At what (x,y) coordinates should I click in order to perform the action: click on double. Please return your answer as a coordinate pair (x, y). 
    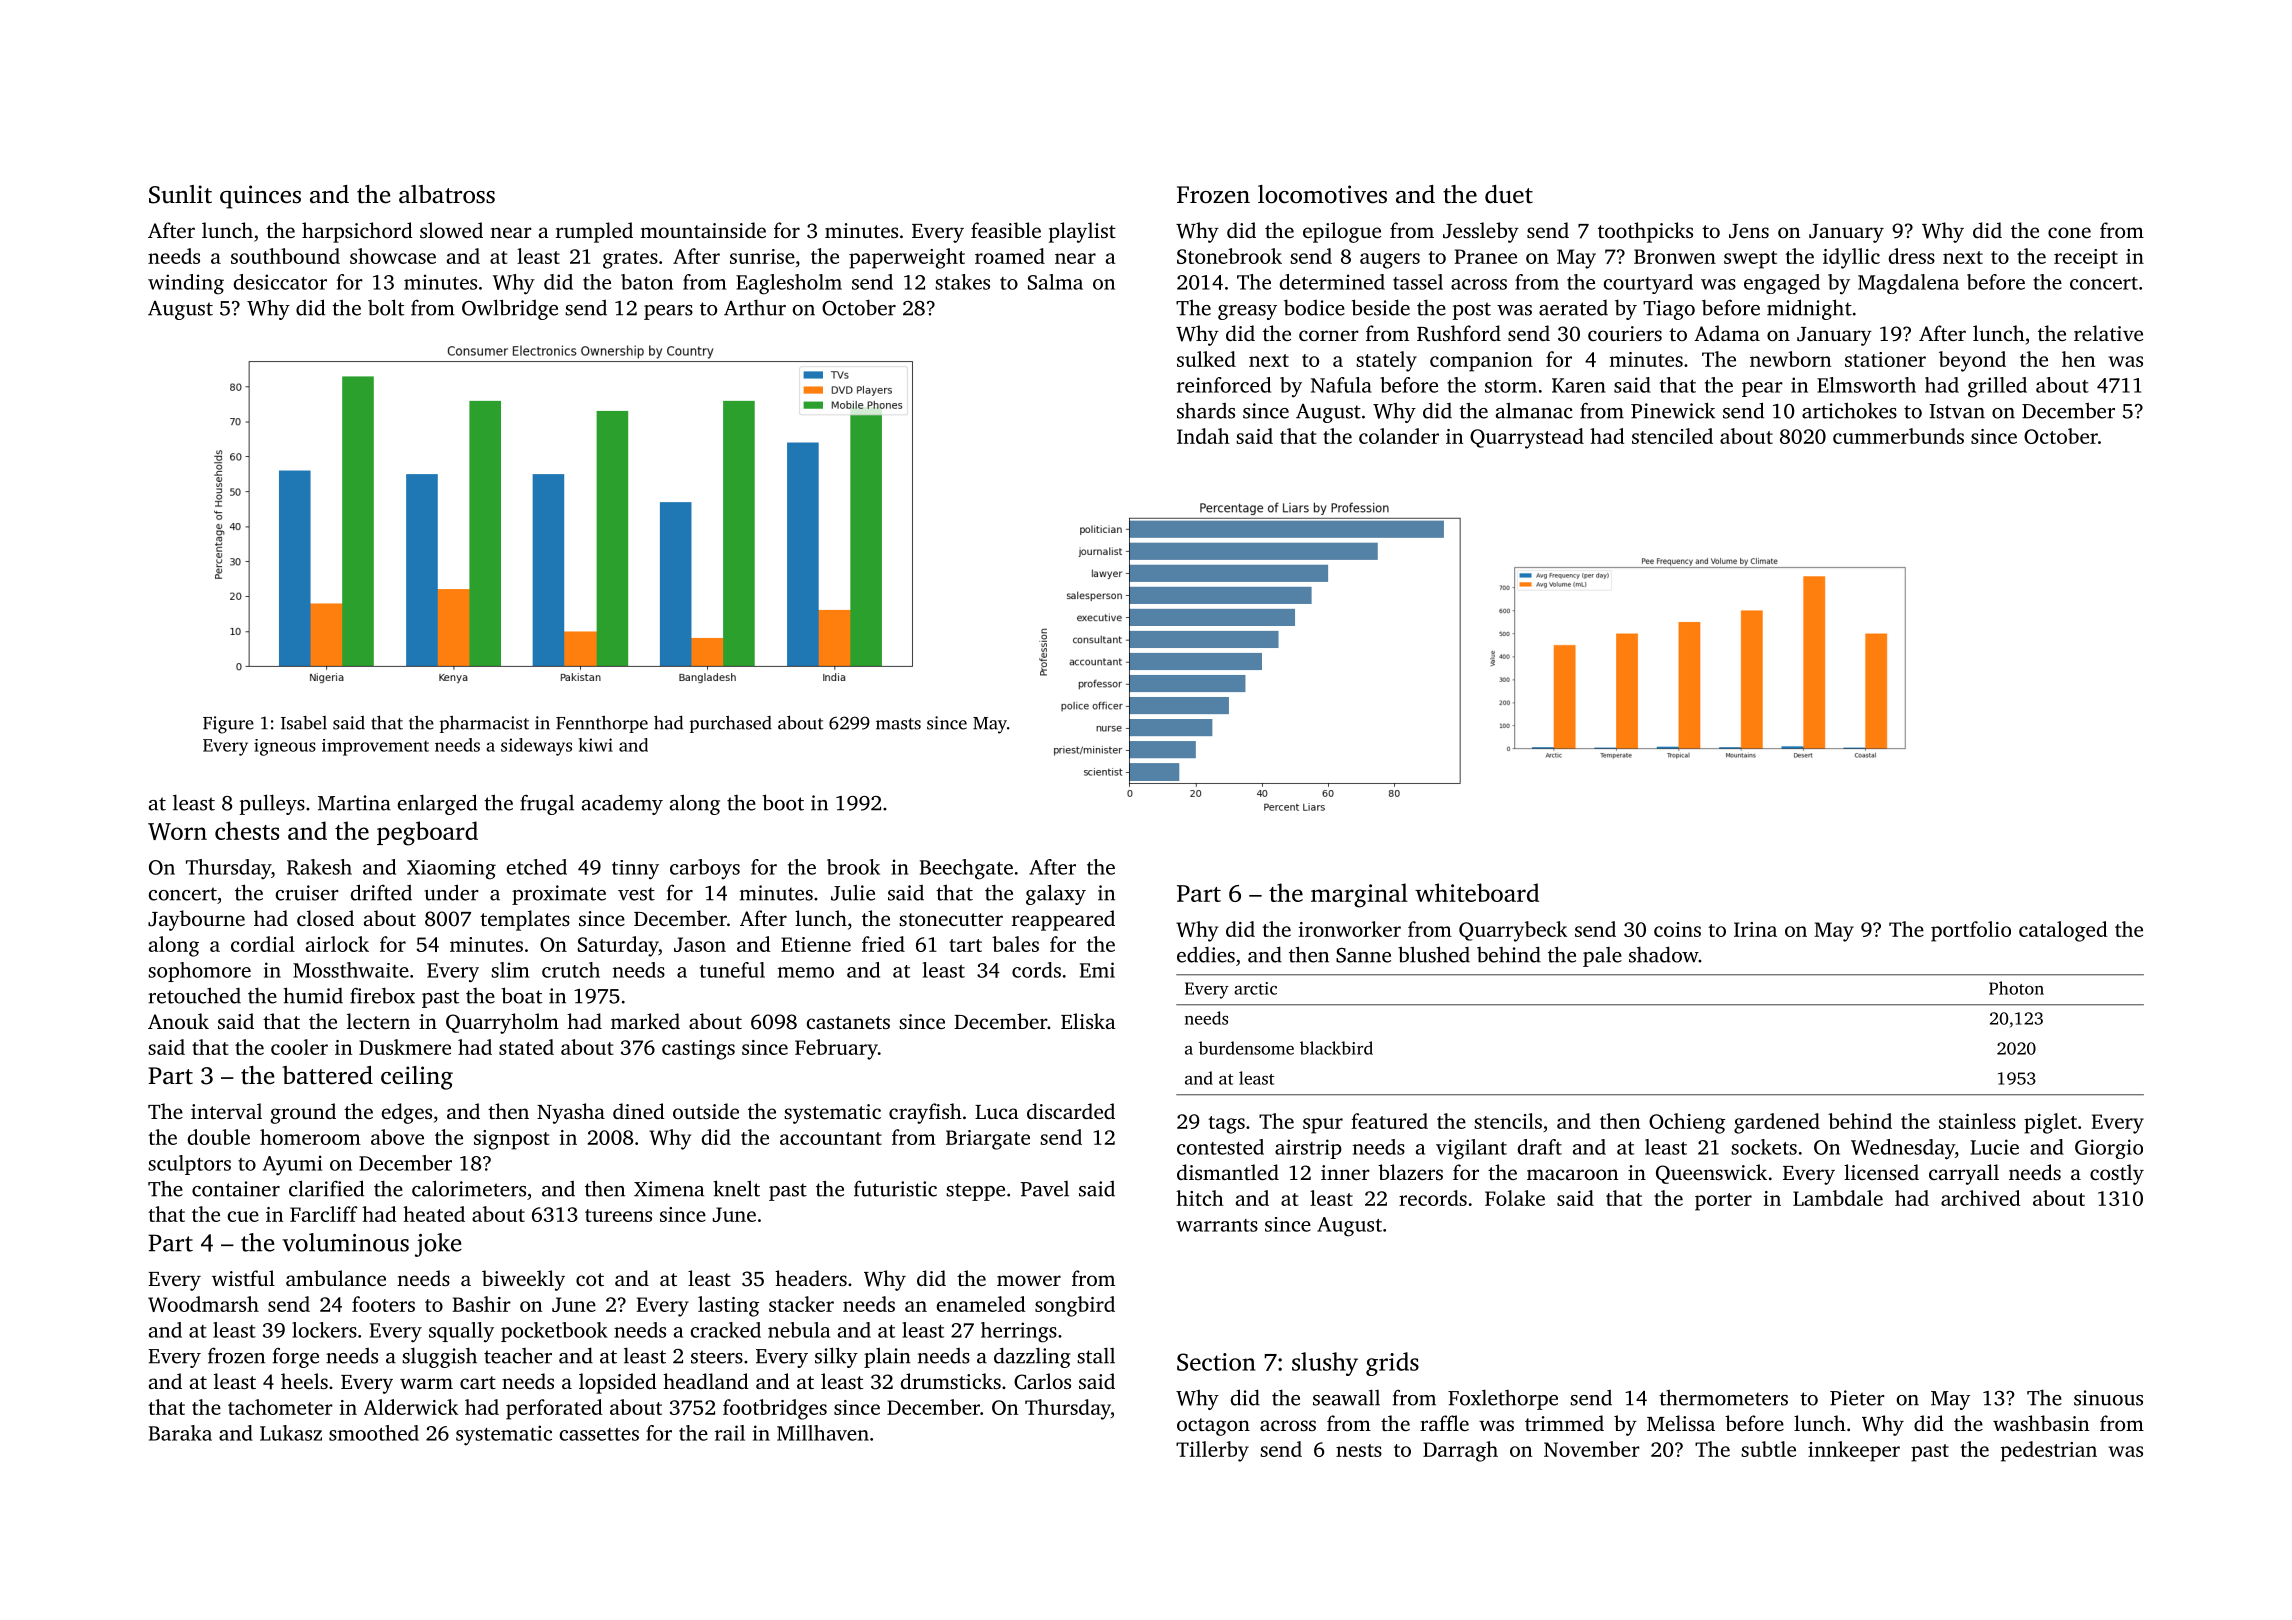
    Looking at the image, I should click on (219, 1137).
